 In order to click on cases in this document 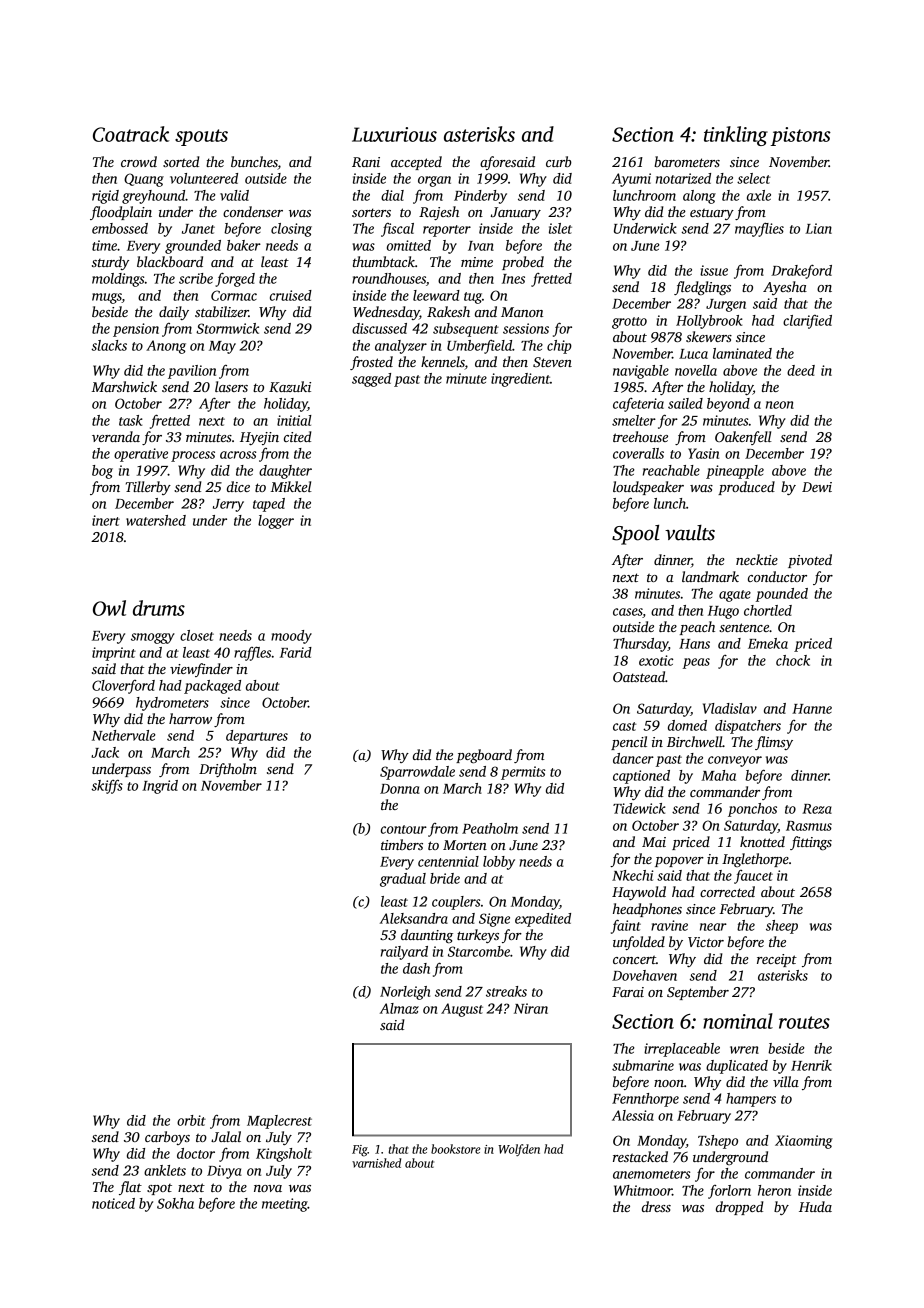, I will do `click(628, 613)`.
